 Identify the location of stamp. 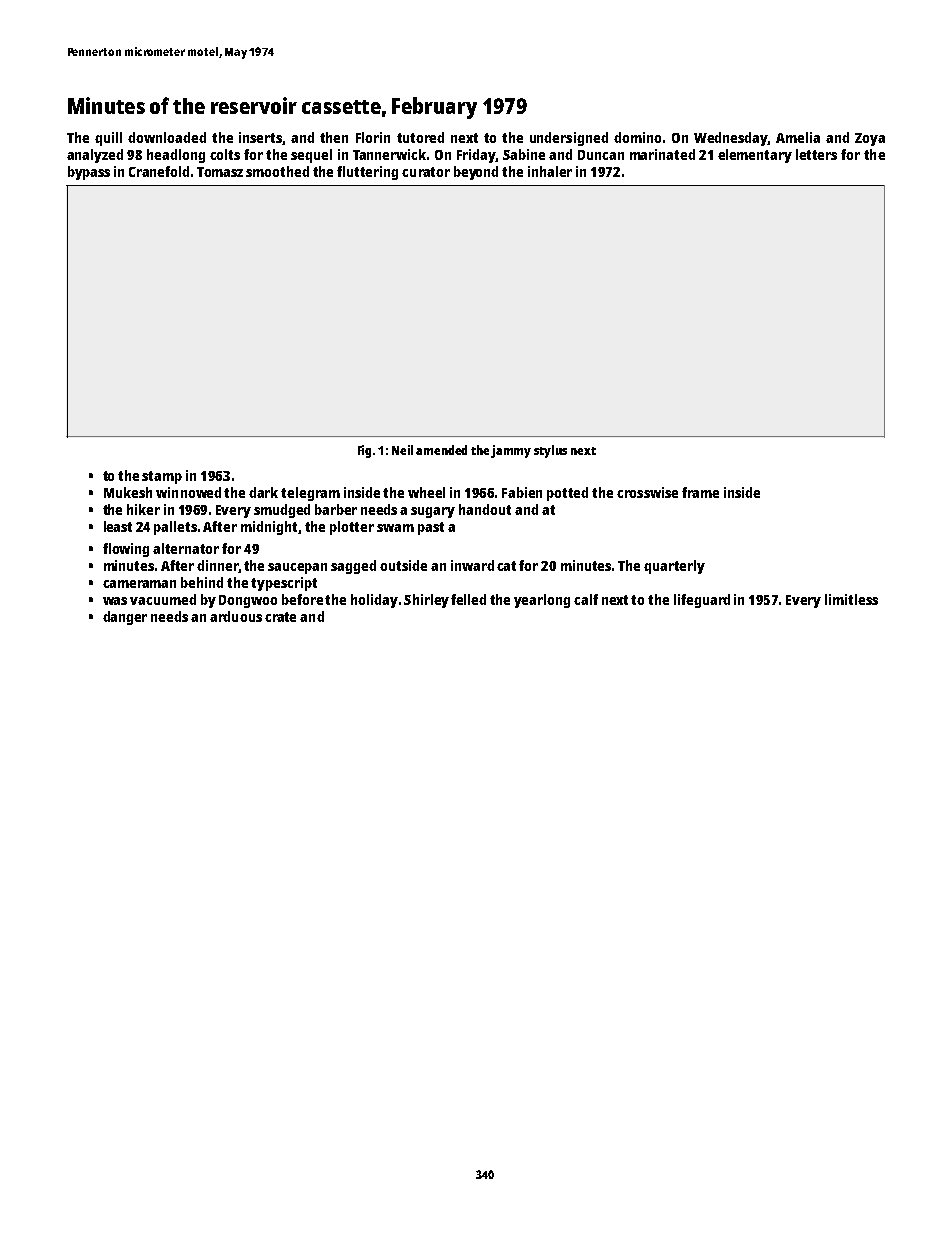
(162, 477).
